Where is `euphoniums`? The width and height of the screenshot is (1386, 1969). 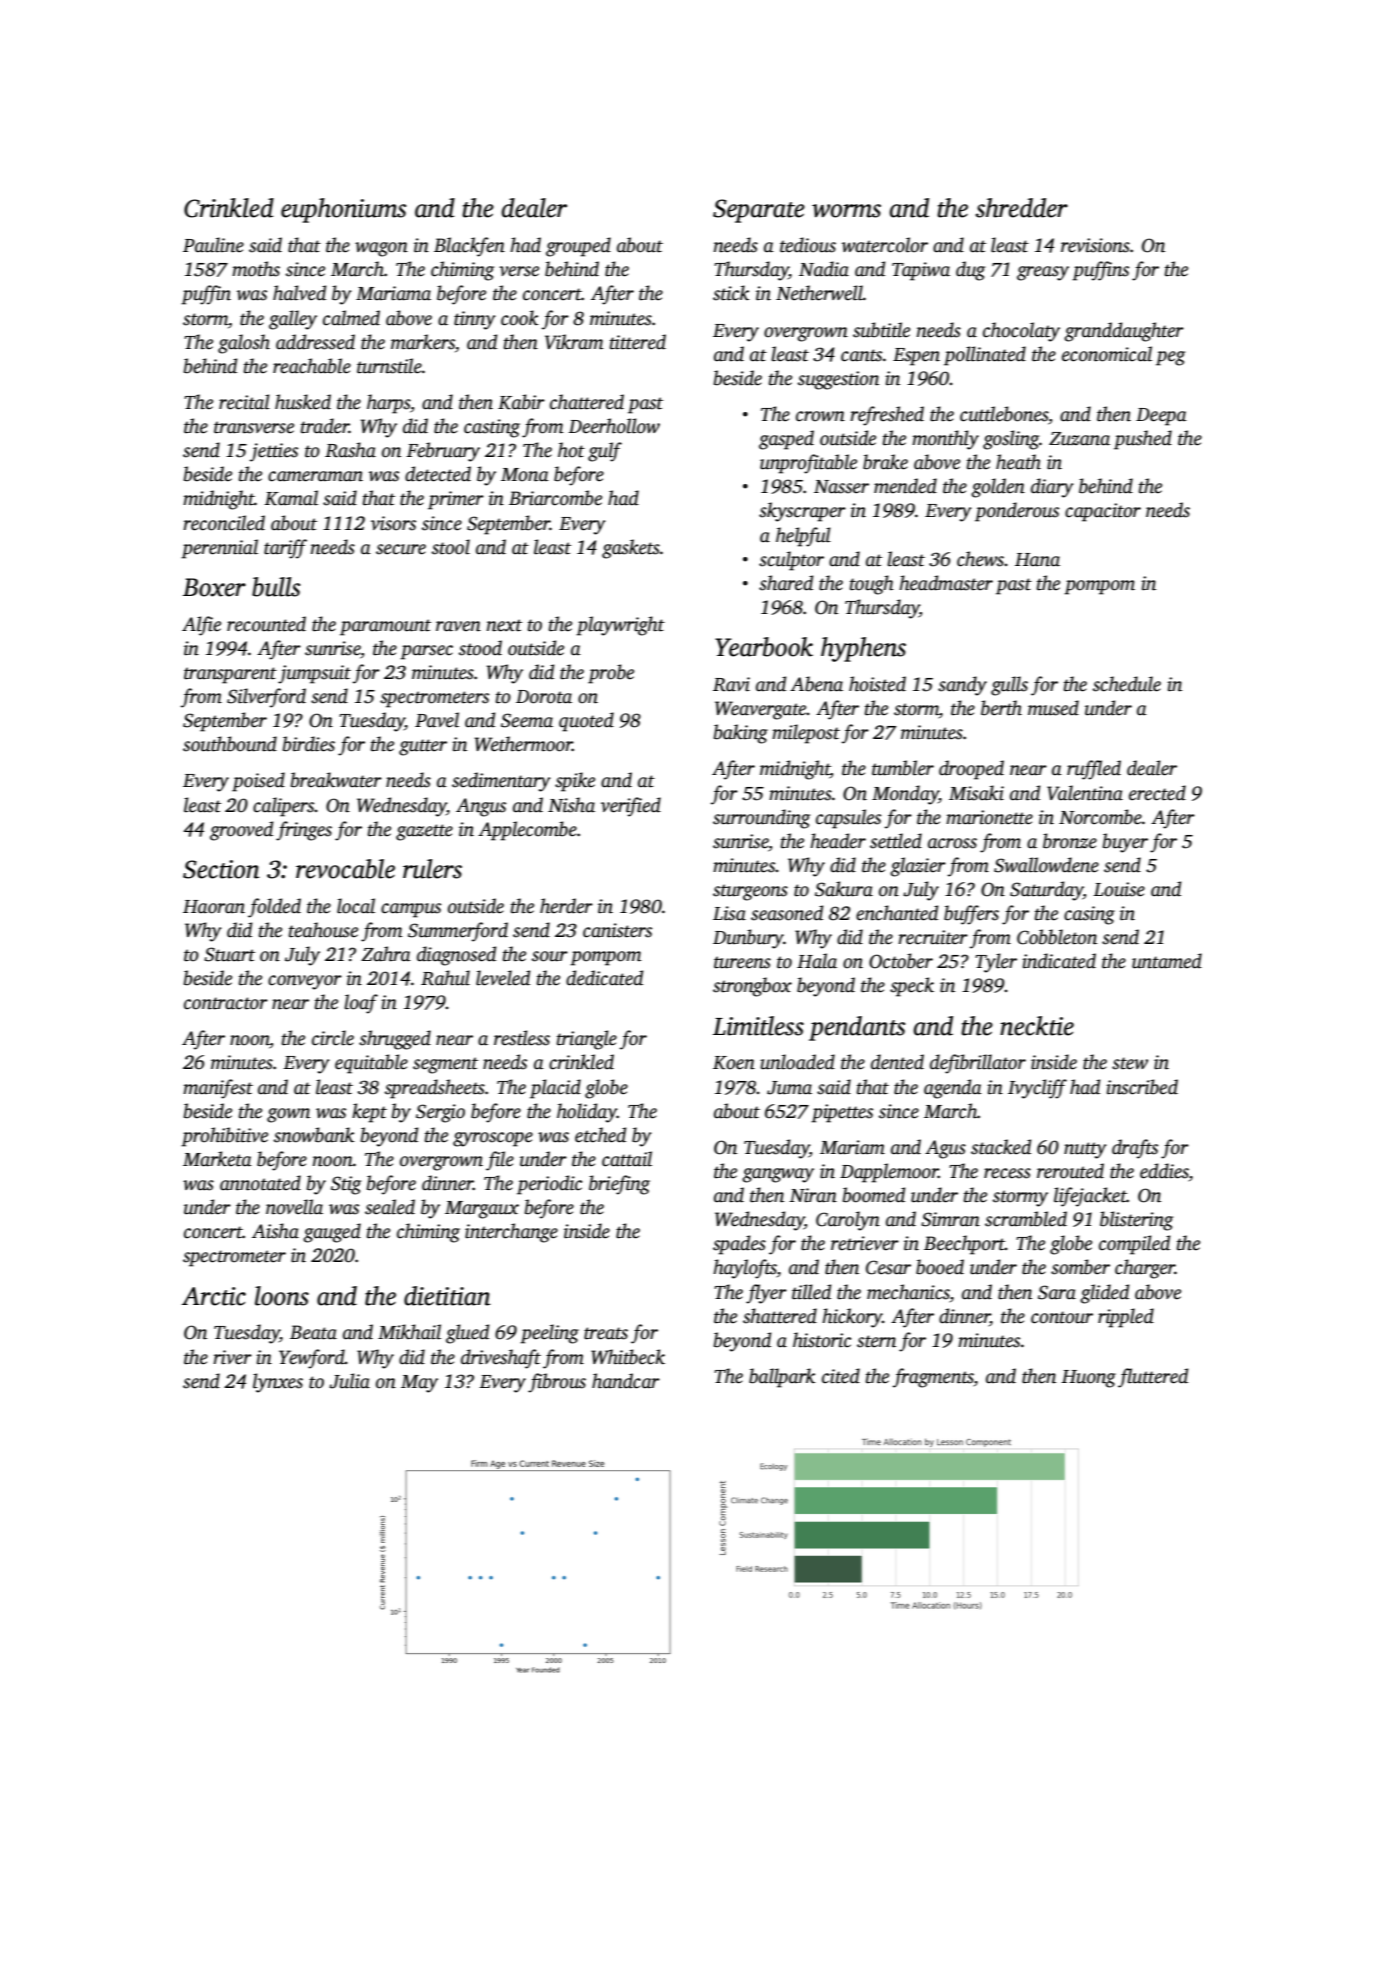 euphoniums is located at coordinates (343, 210).
